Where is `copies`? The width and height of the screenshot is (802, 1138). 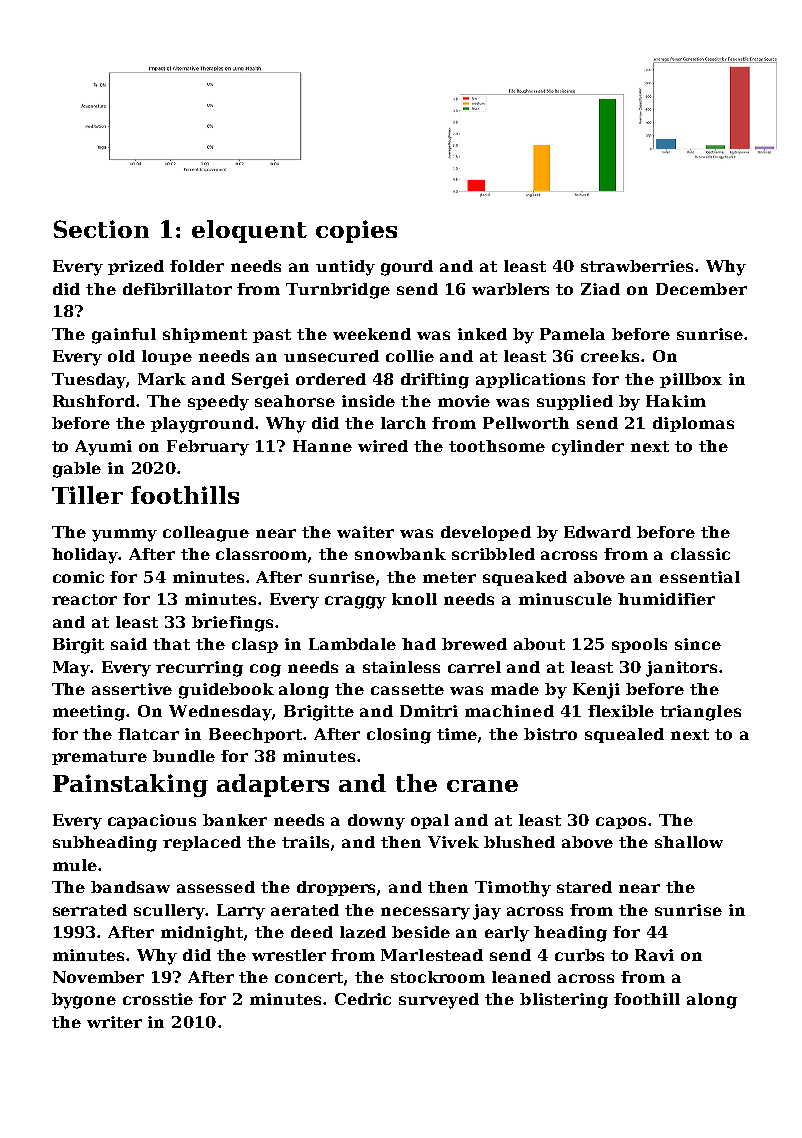 copies is located at coordinates (356, 231).
